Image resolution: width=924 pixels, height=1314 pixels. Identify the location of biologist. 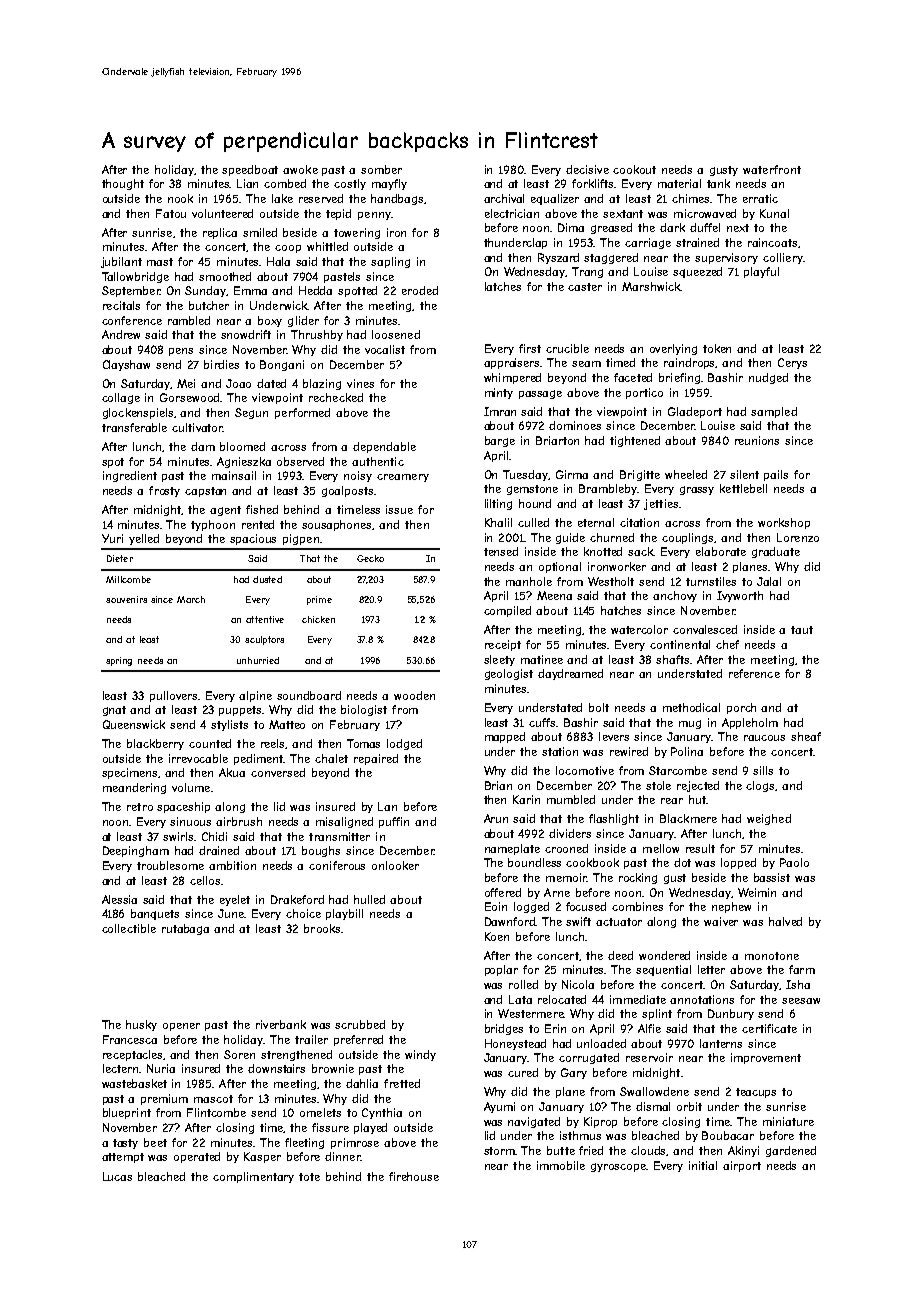
(364, 710).
